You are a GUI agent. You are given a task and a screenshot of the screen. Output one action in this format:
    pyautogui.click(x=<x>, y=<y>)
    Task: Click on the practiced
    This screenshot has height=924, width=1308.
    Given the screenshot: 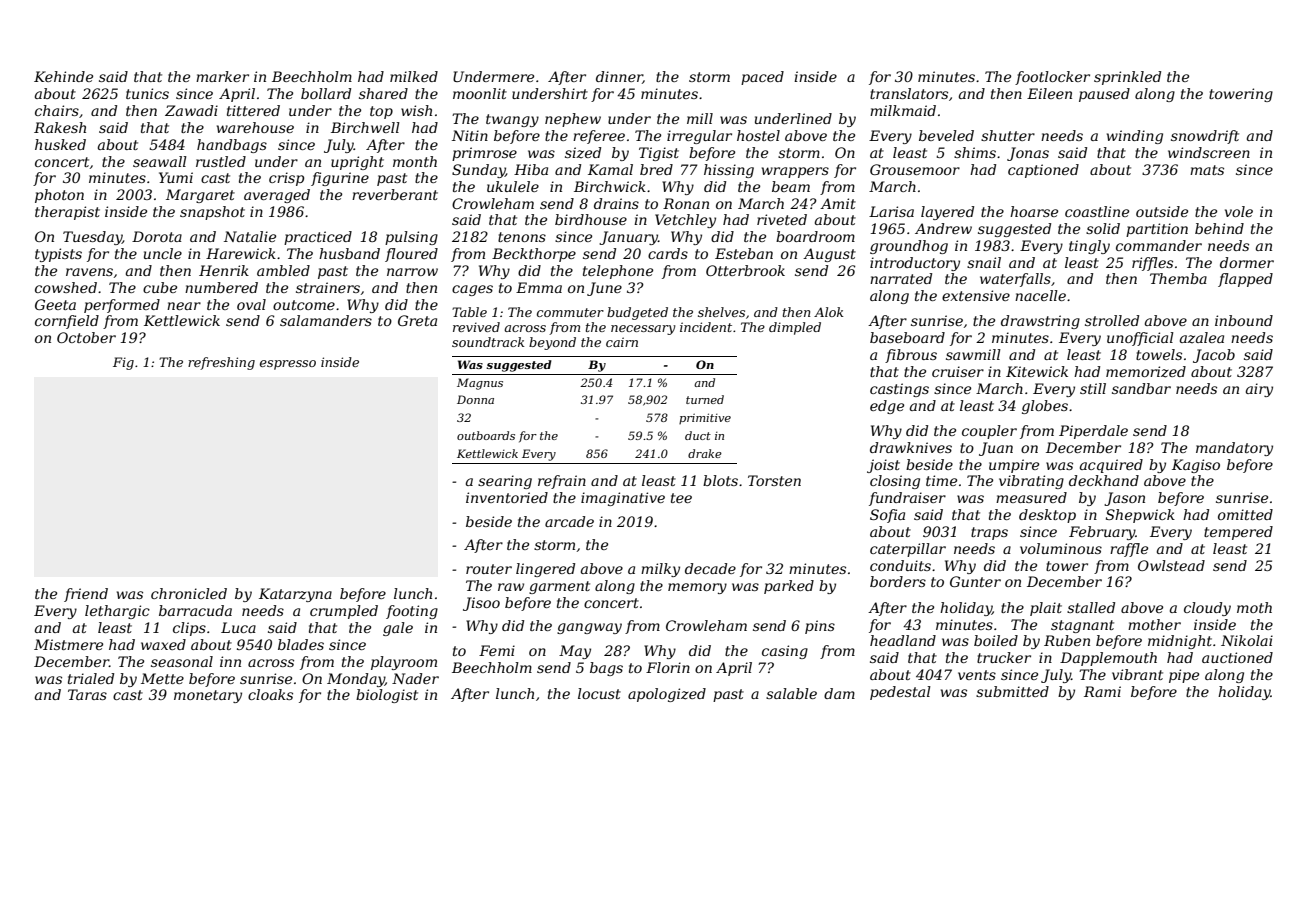 What is the action you would take?
    pyautogui.click(x=318, y=238)
